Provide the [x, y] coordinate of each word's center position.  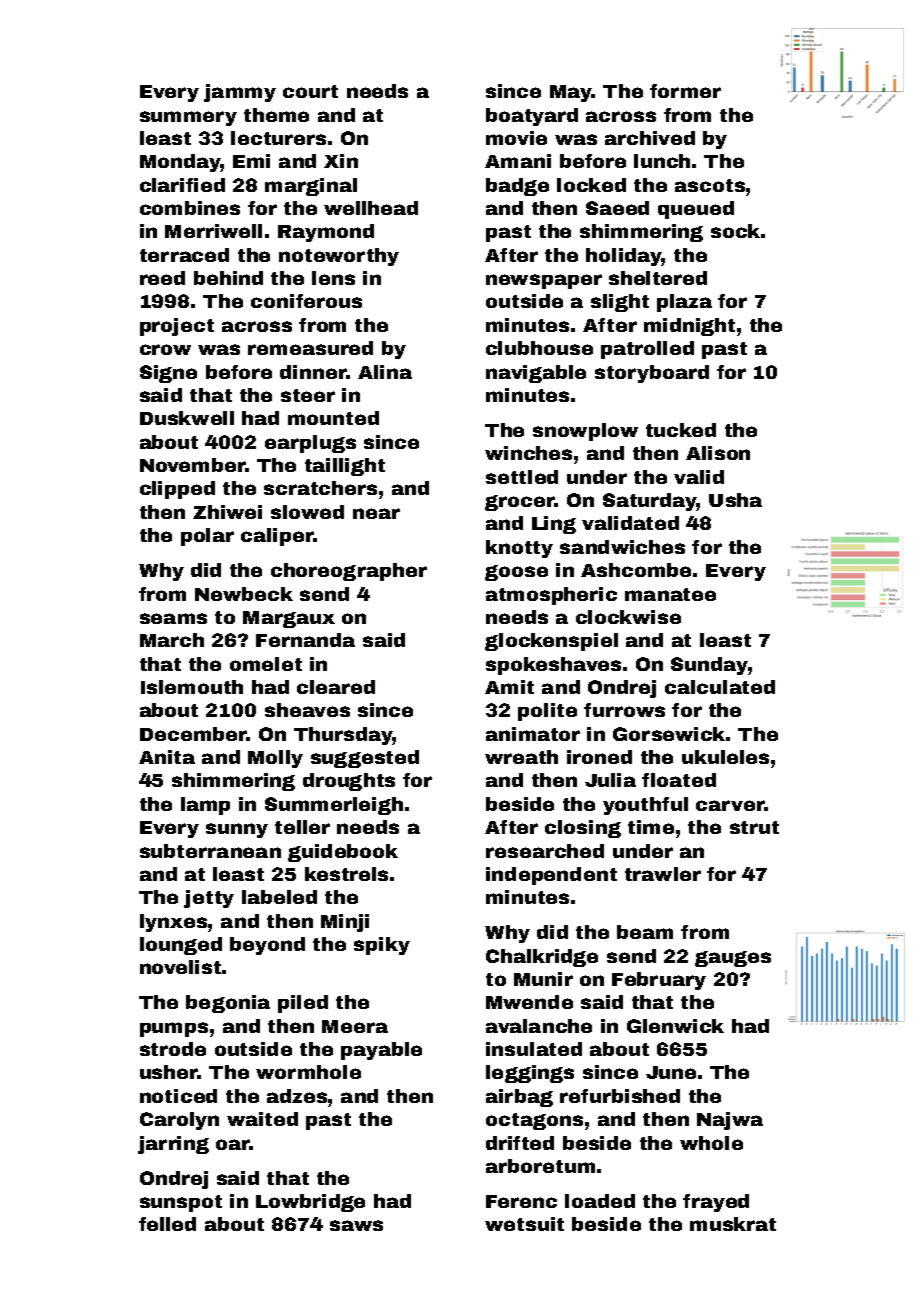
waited [262, 1119]
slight [620, 303]
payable [381, 1051]
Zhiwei [227, 512]
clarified [182, 185]
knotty [519, 549]
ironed [599, 757]
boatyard [532, 117]
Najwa [730, 1121]
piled [303, 1004]
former [685, 91]
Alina [385, 372]
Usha [735, 500]
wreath [521, 757]
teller [302, 827]
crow [165, 349]
